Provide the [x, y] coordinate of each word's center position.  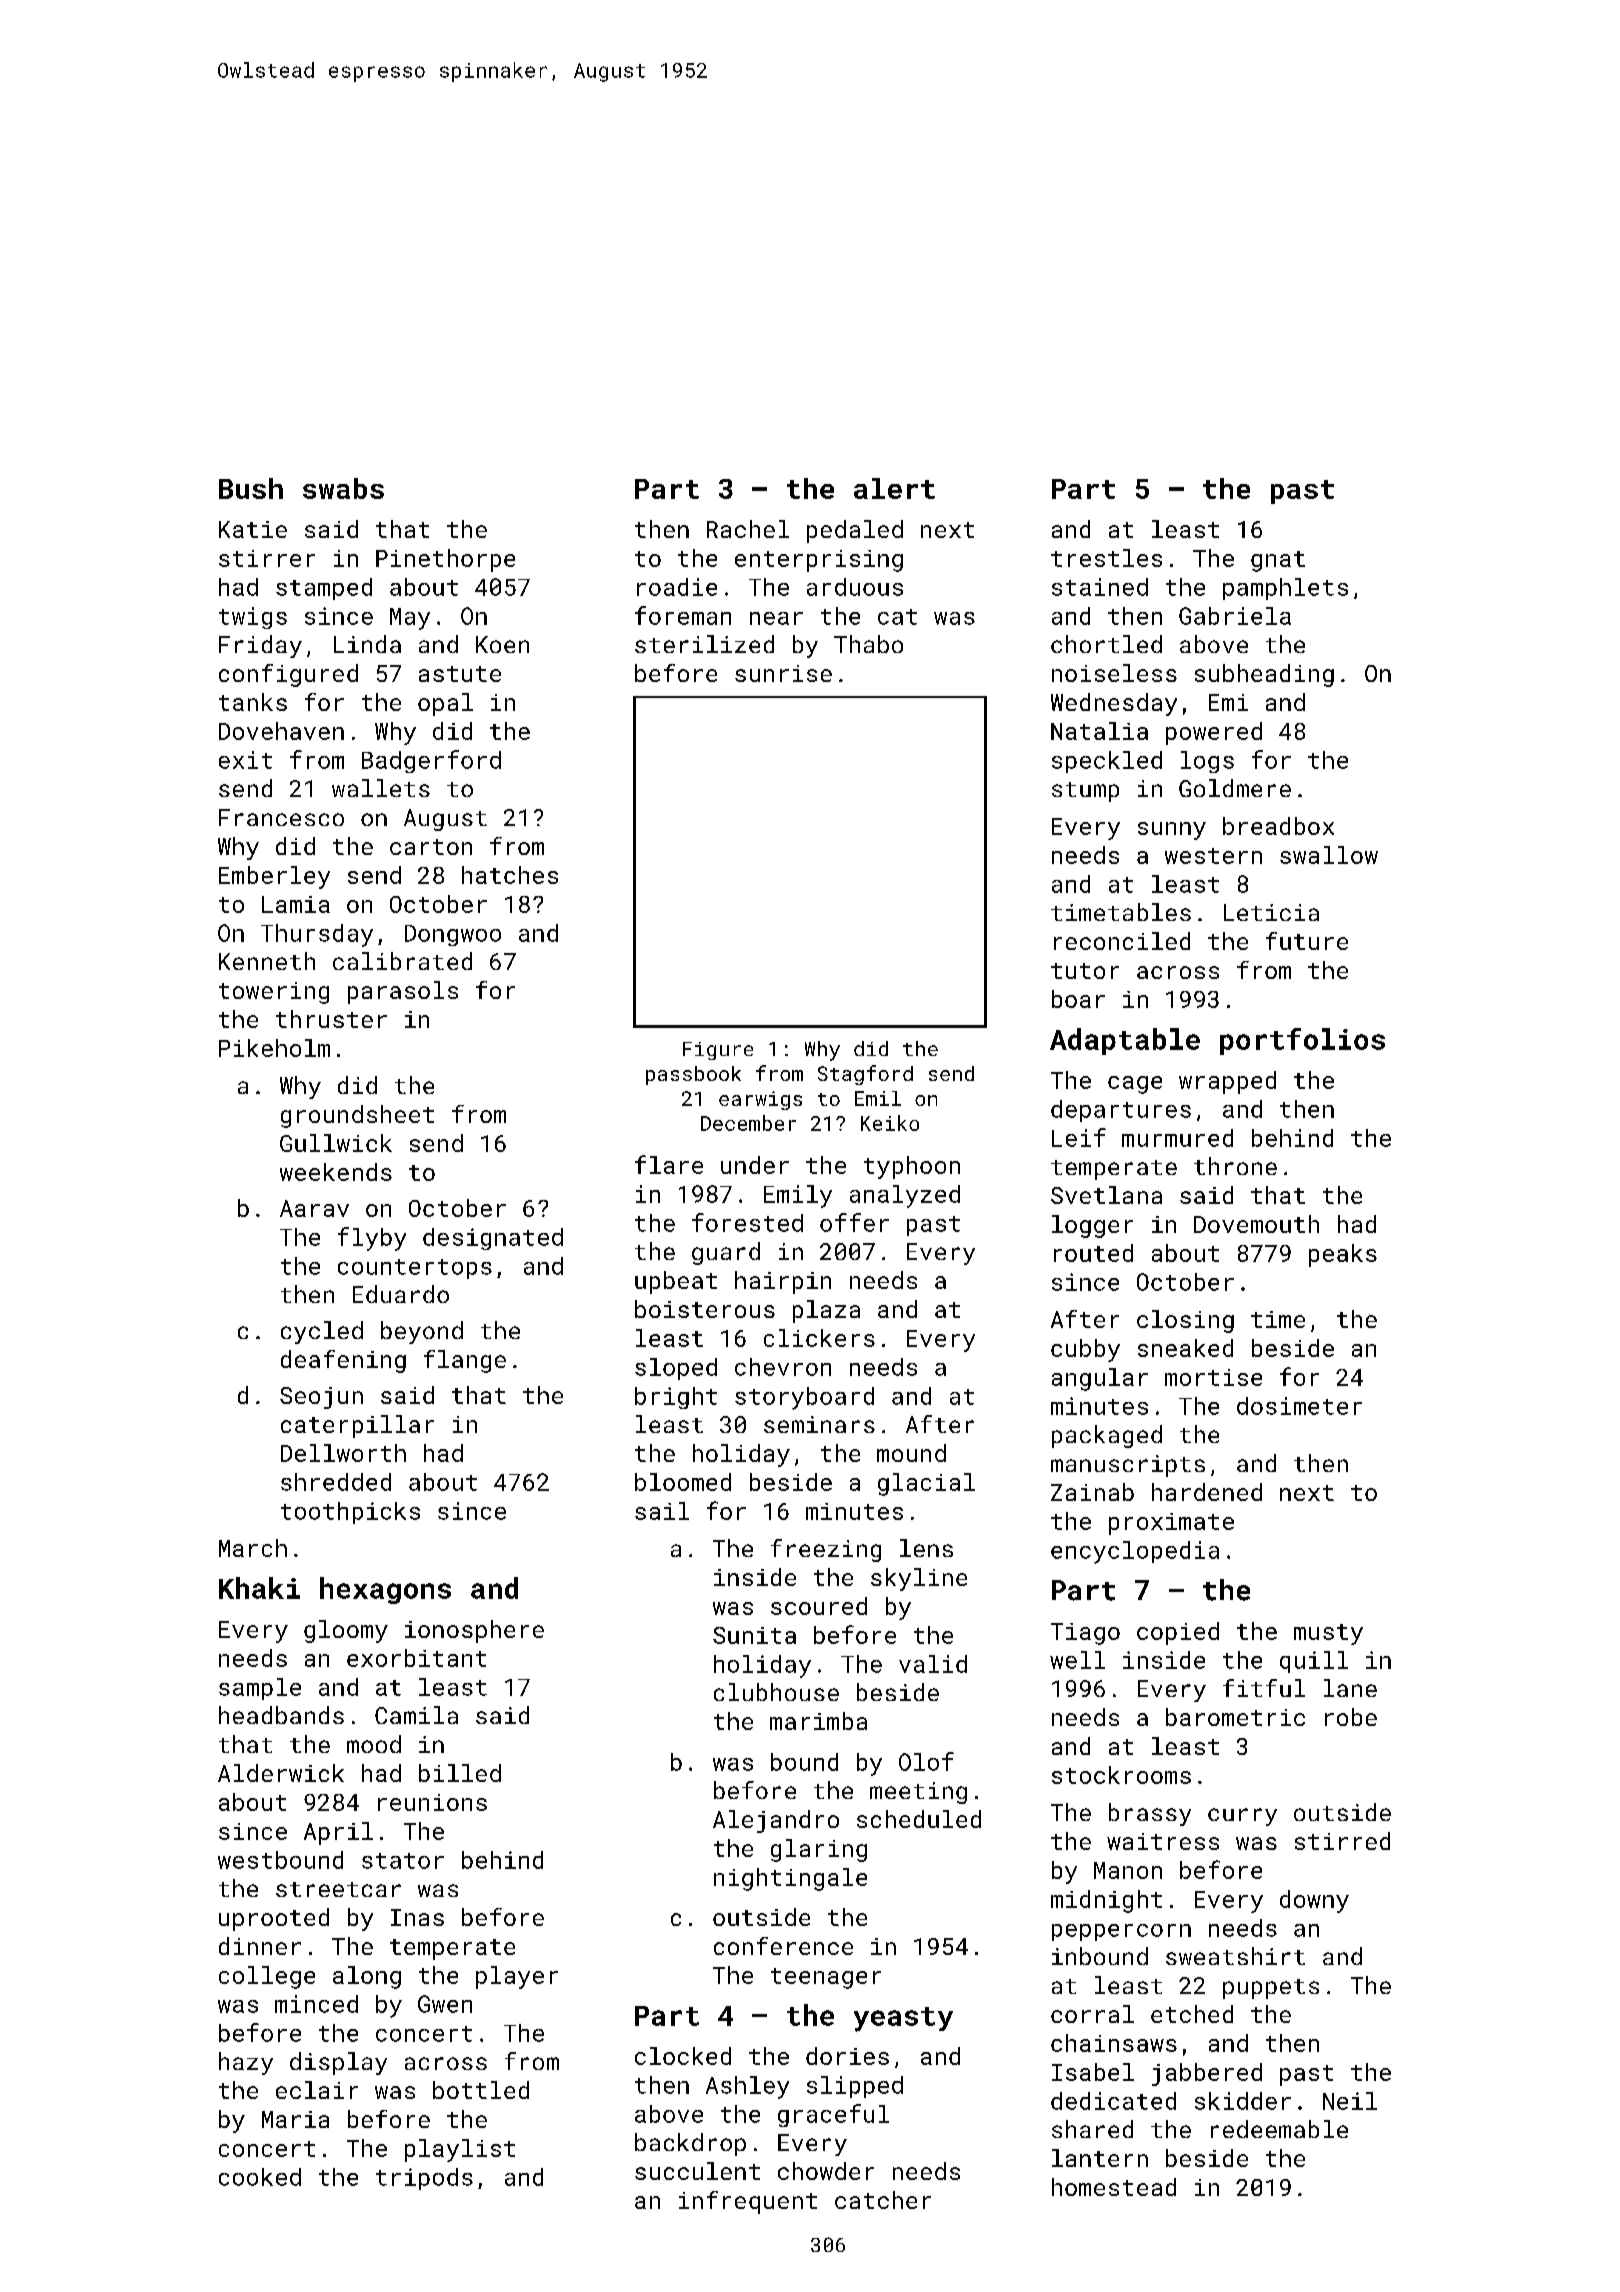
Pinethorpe [445, 560]
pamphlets [1285, 589]
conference [783, 1946]
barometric [1235, 1717]
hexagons [385, 1590]
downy [1314, 1901]
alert [894, 488]
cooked [260, 2177]
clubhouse [776, 1692]
